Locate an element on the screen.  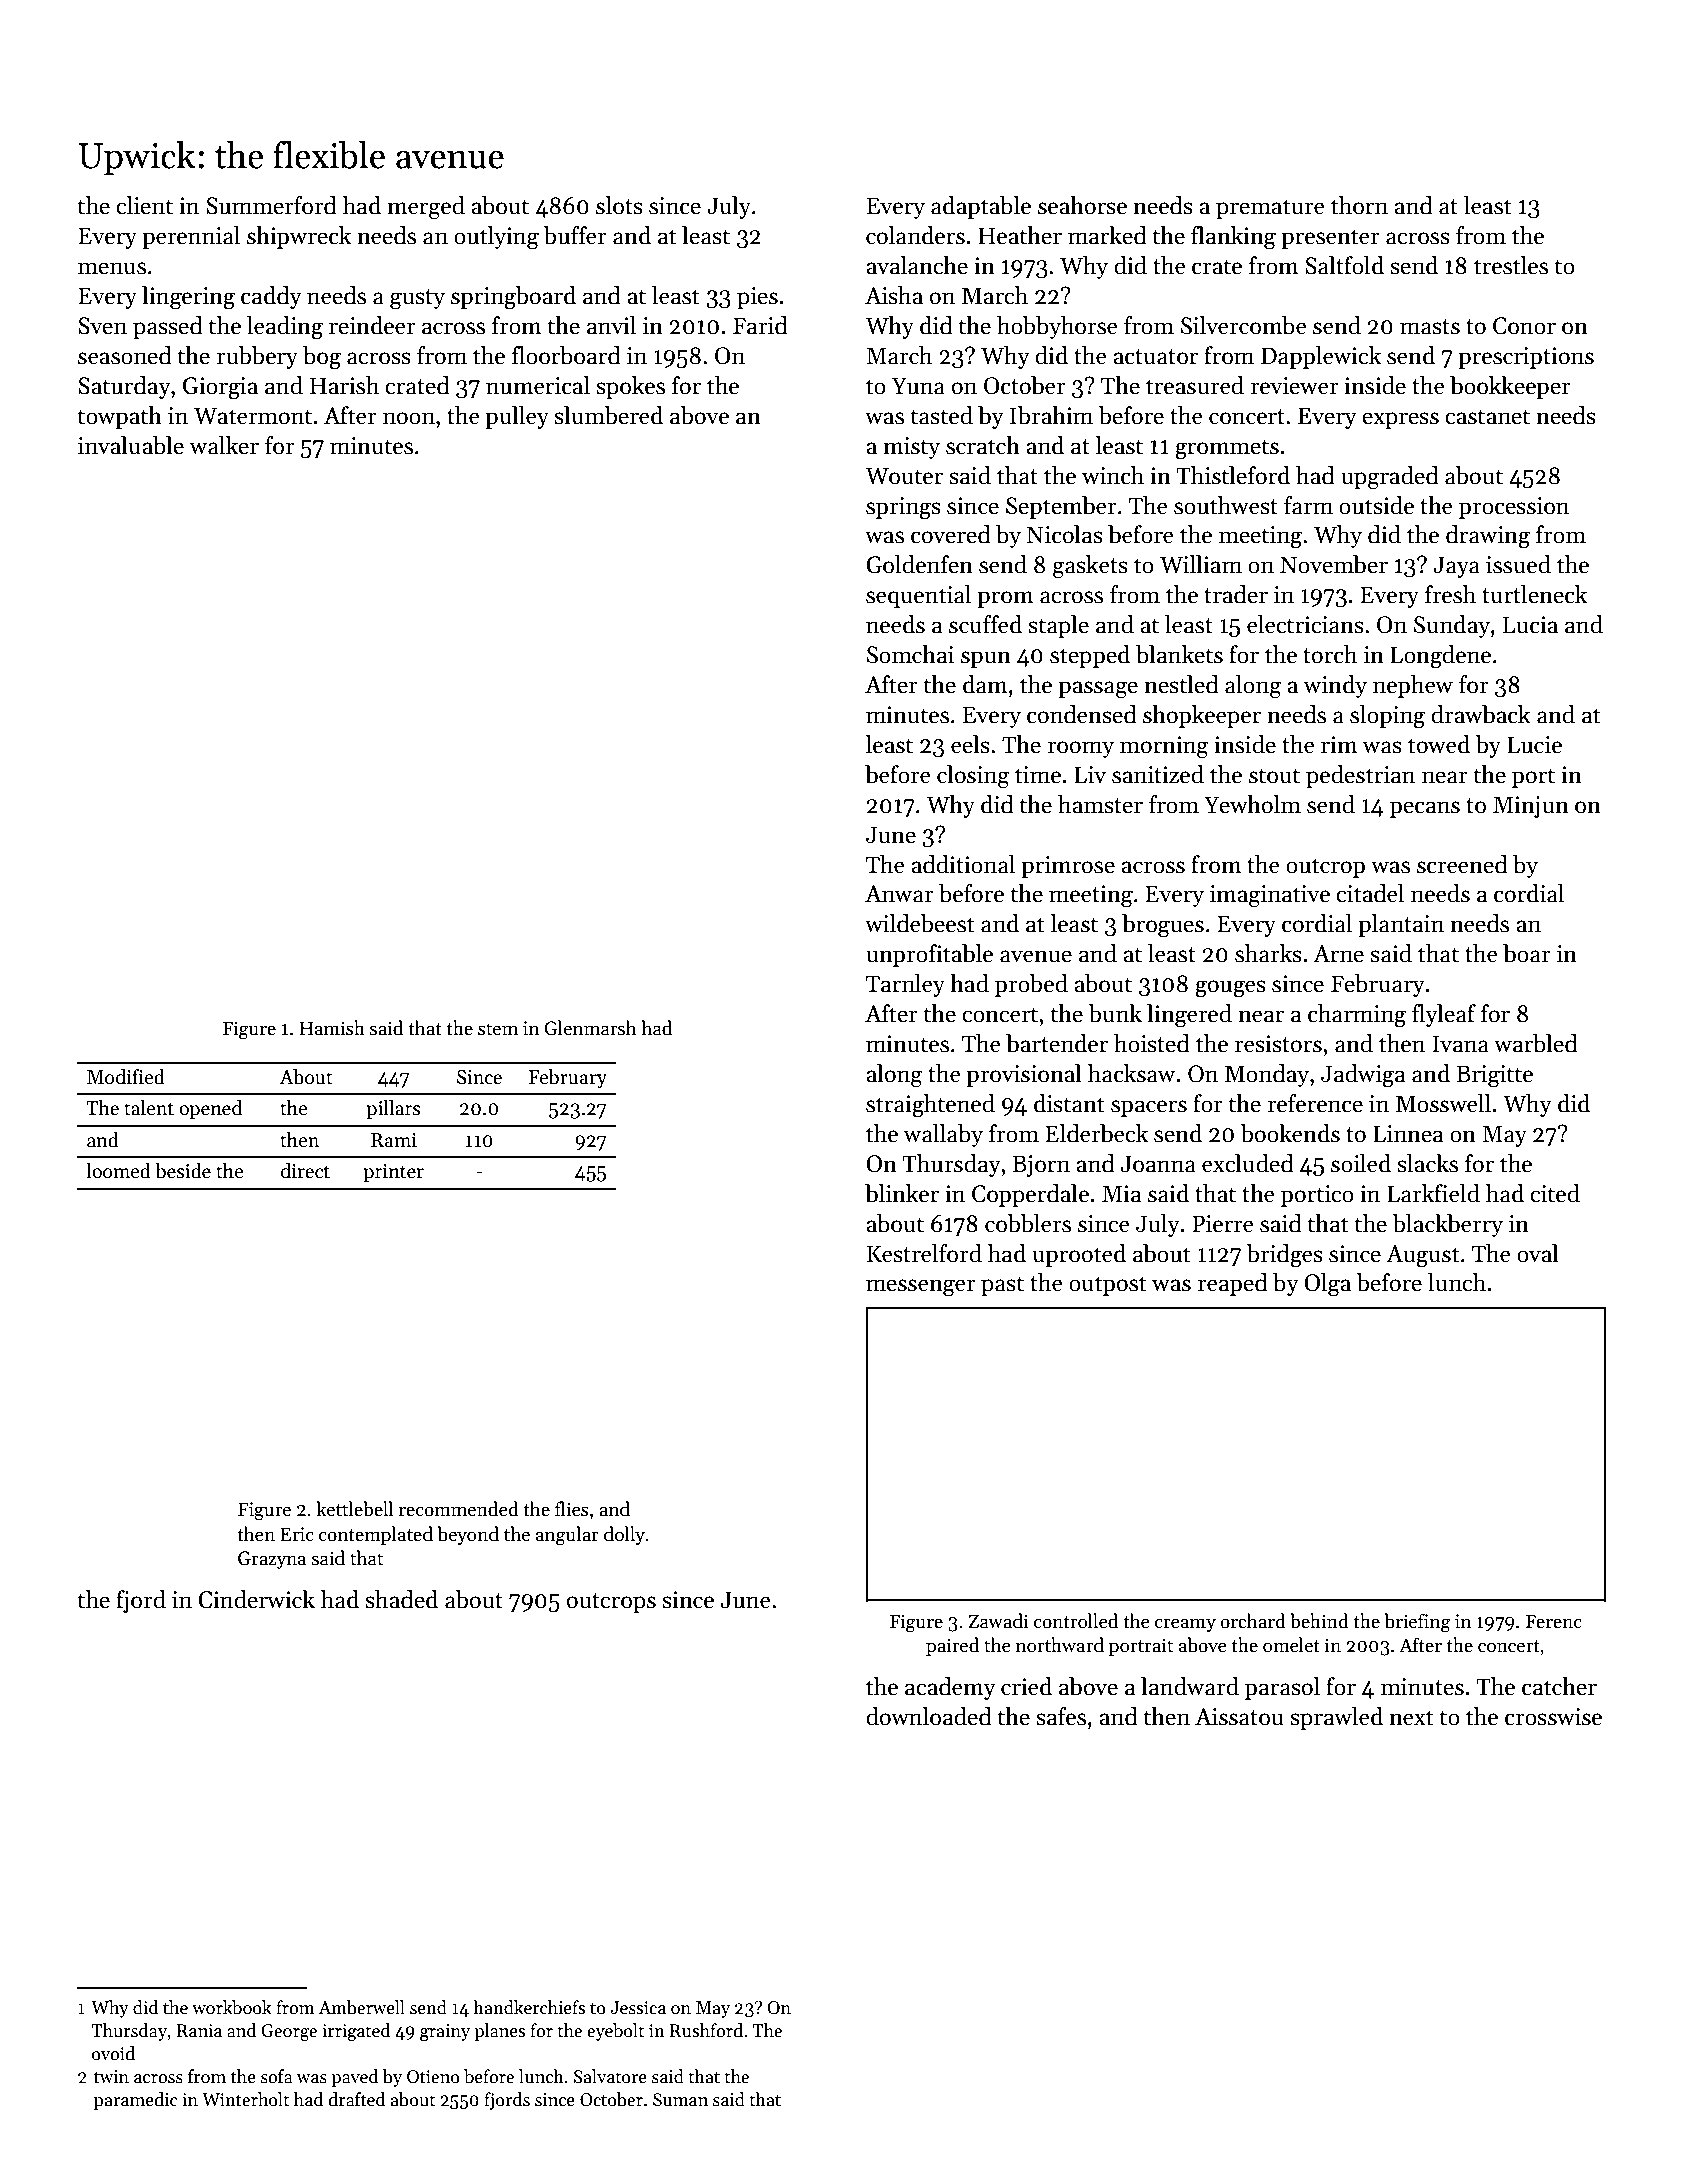
Suman is located at coordinates (680, 2100).
